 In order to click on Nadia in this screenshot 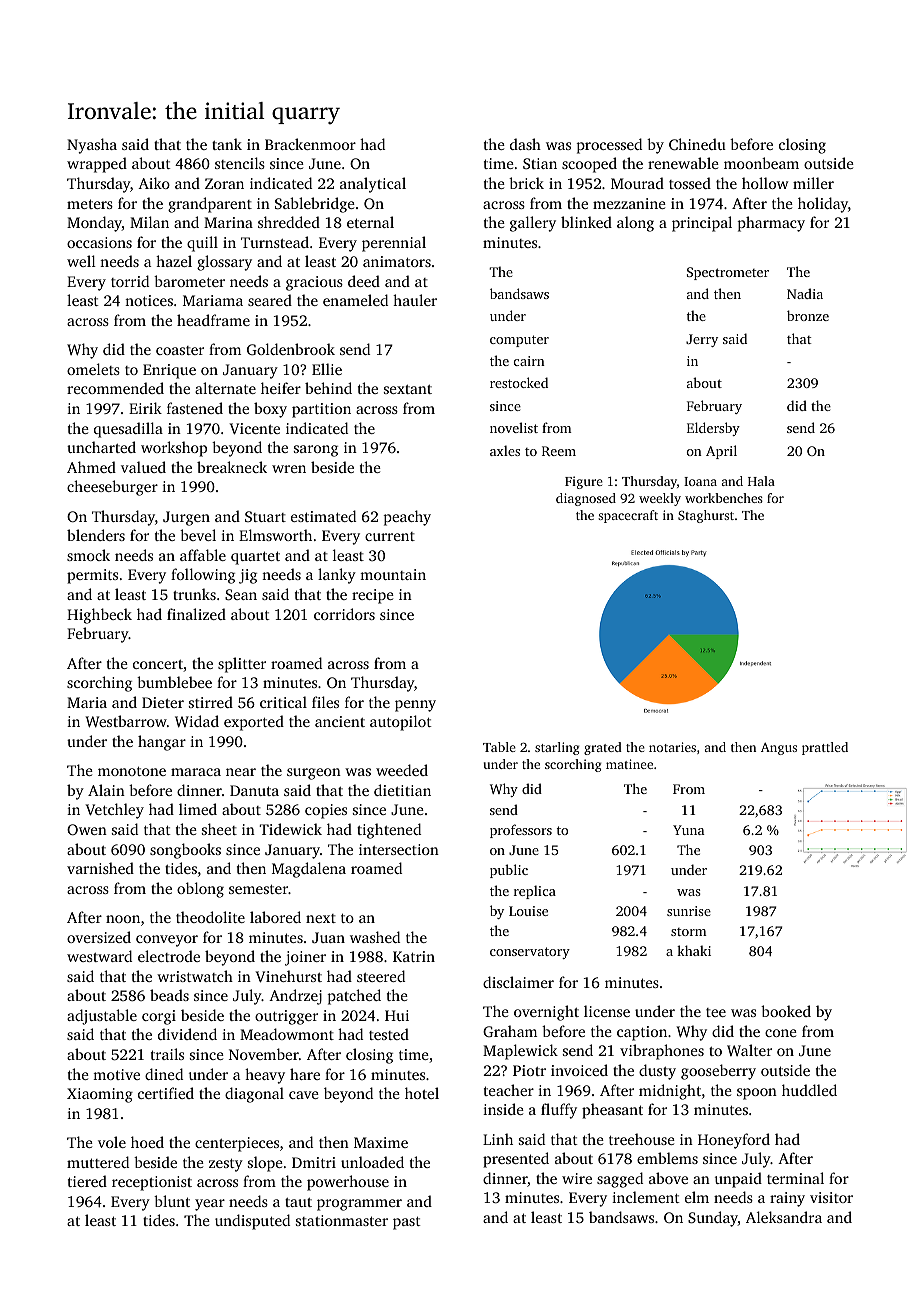, I will do `click(805, 293)`.
